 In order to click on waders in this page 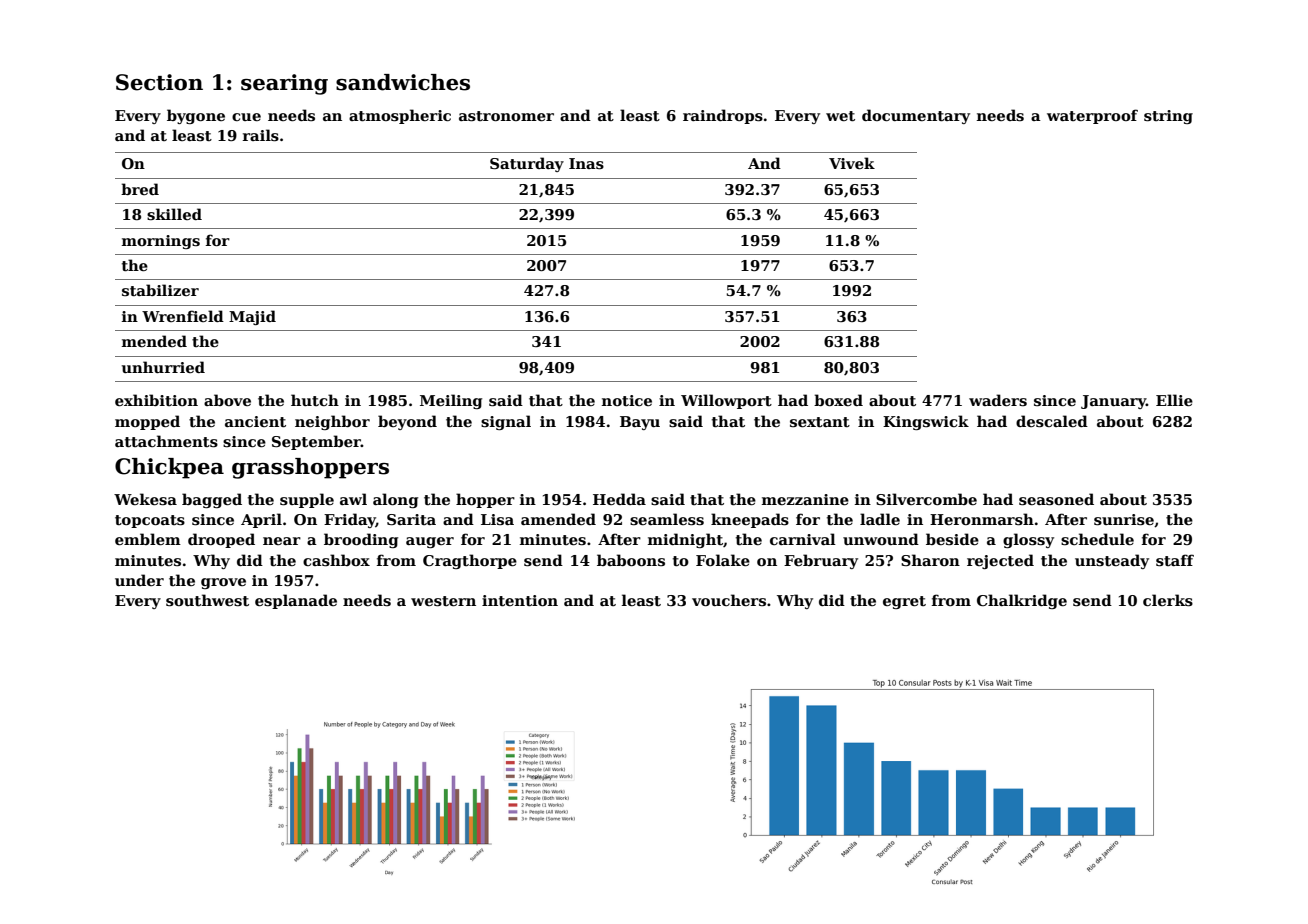, I will do `click(998, 400)`.
